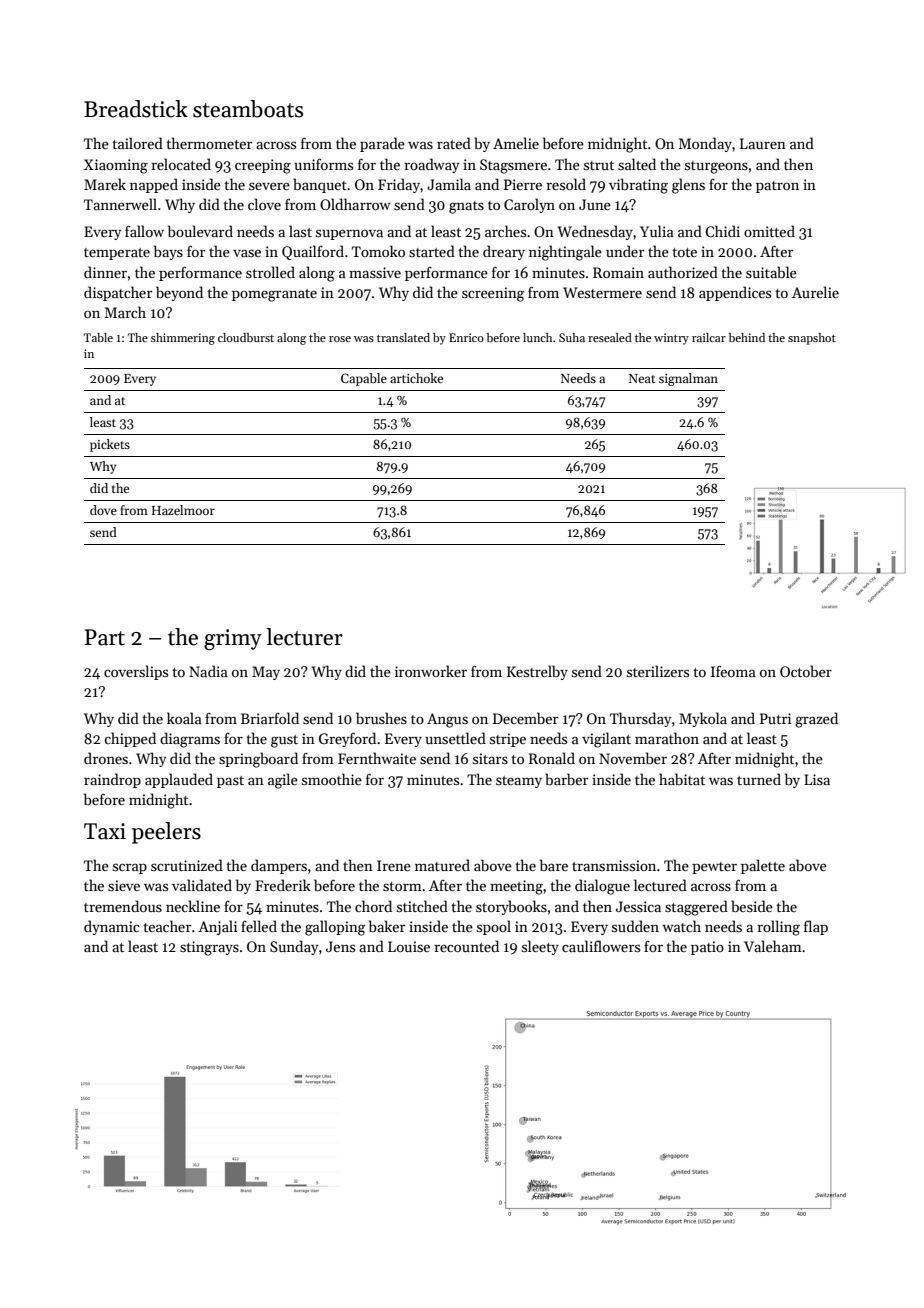 Image resolution: width=924 pixels, height=1308 pixels. Describe the element at coordinates (416, 378) in the page. I see `artichoke` at that location.
